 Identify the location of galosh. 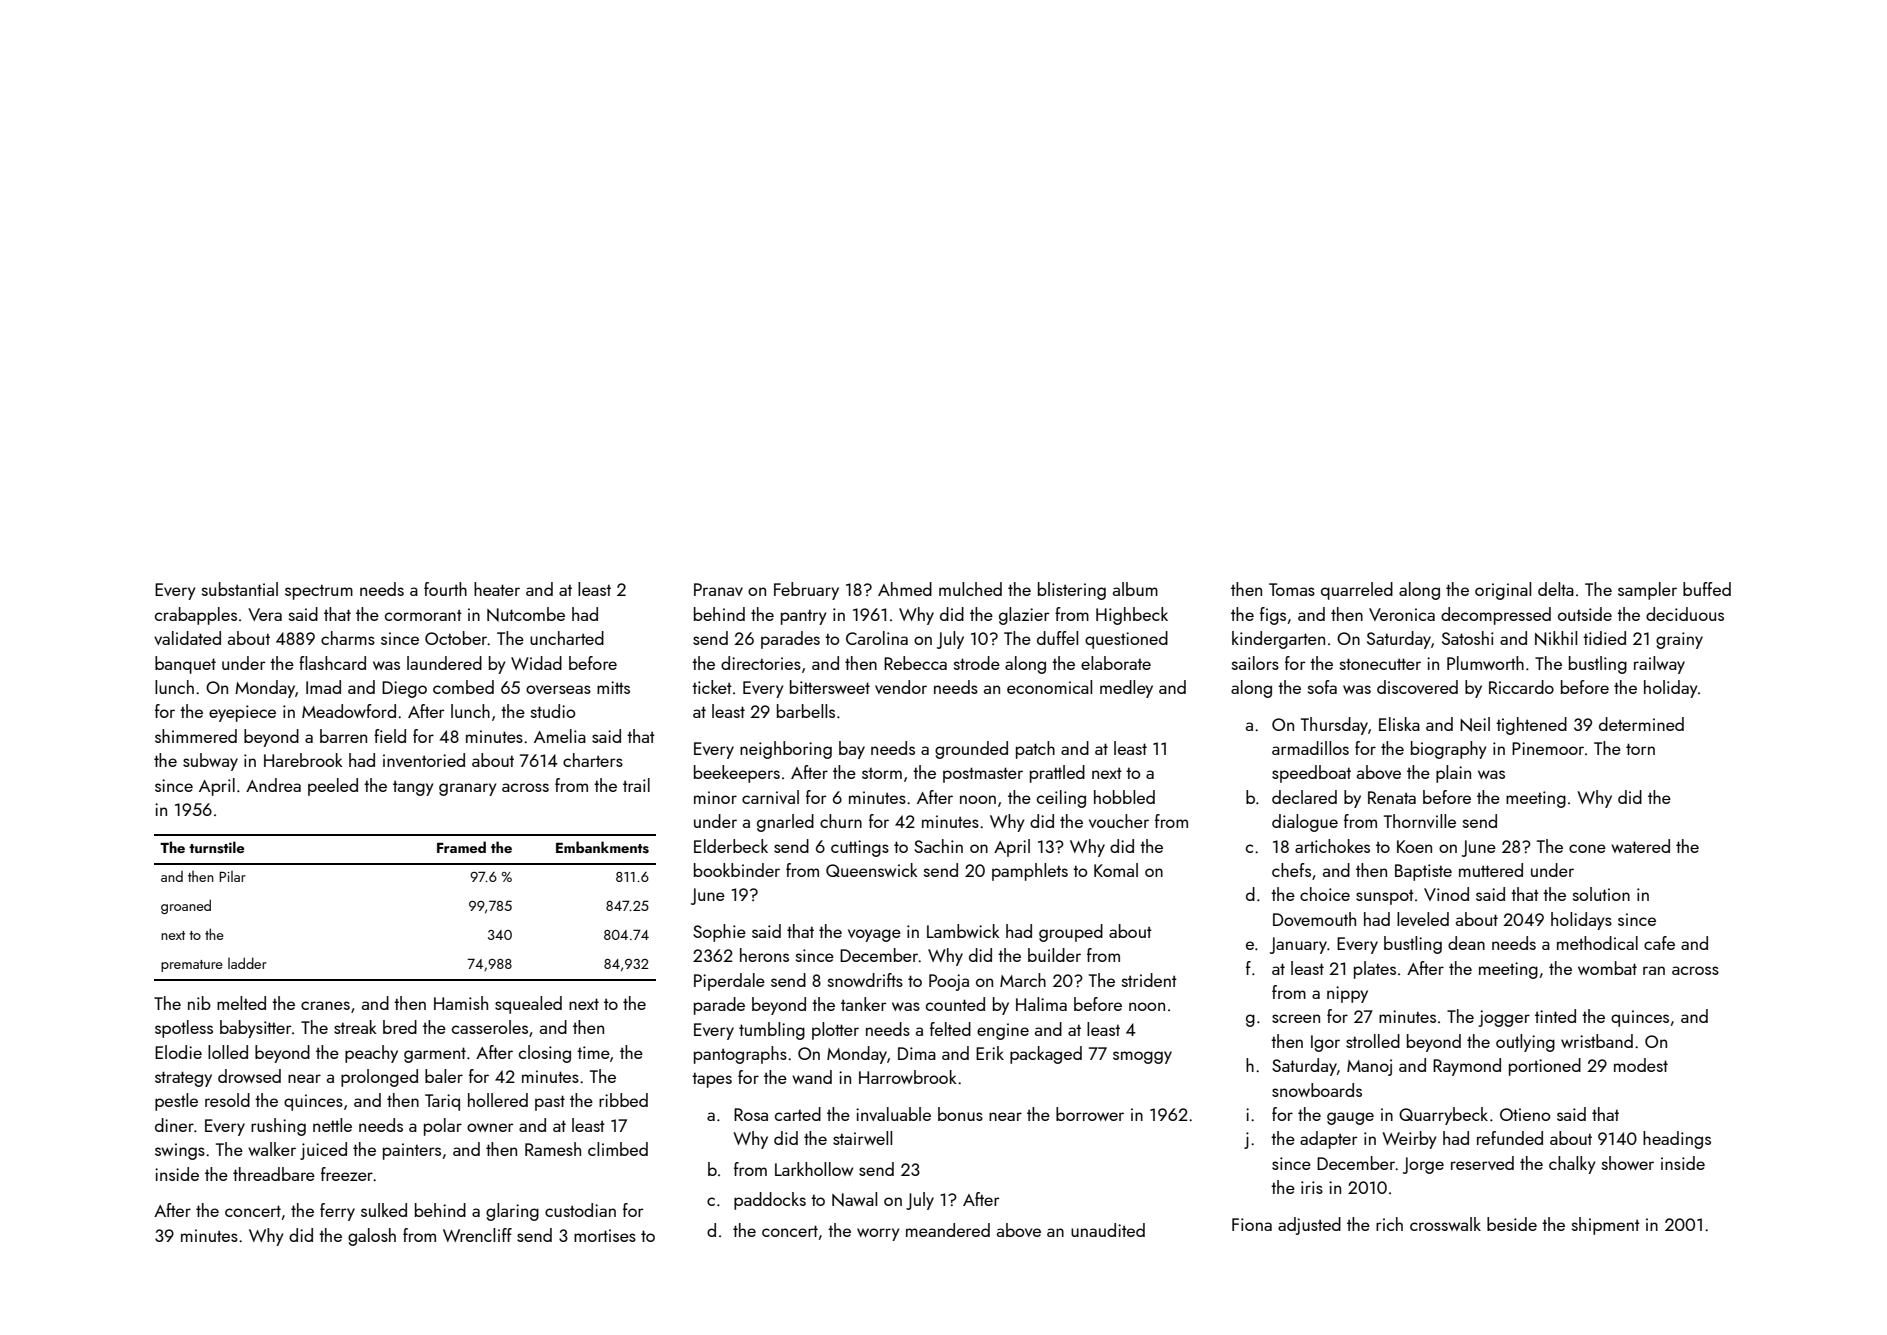
(372, 1237).
